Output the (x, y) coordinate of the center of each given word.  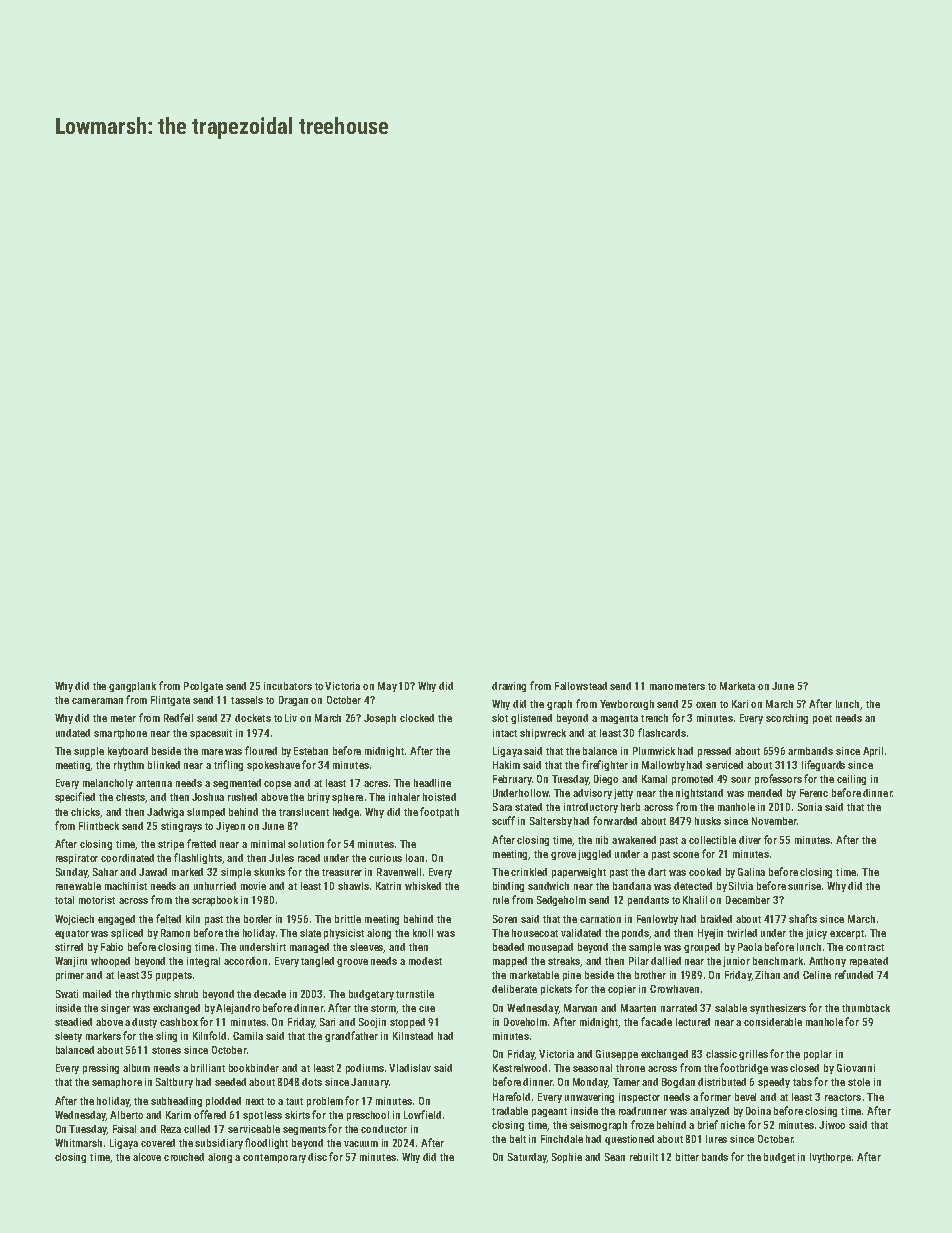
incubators (288, 686)
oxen (706, 705)
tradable (510, 1111)
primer (70, 976)
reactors (843, 1097)
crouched (184, 1157)
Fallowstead (581, 686)
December (748, 900)
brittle (348, 919)
